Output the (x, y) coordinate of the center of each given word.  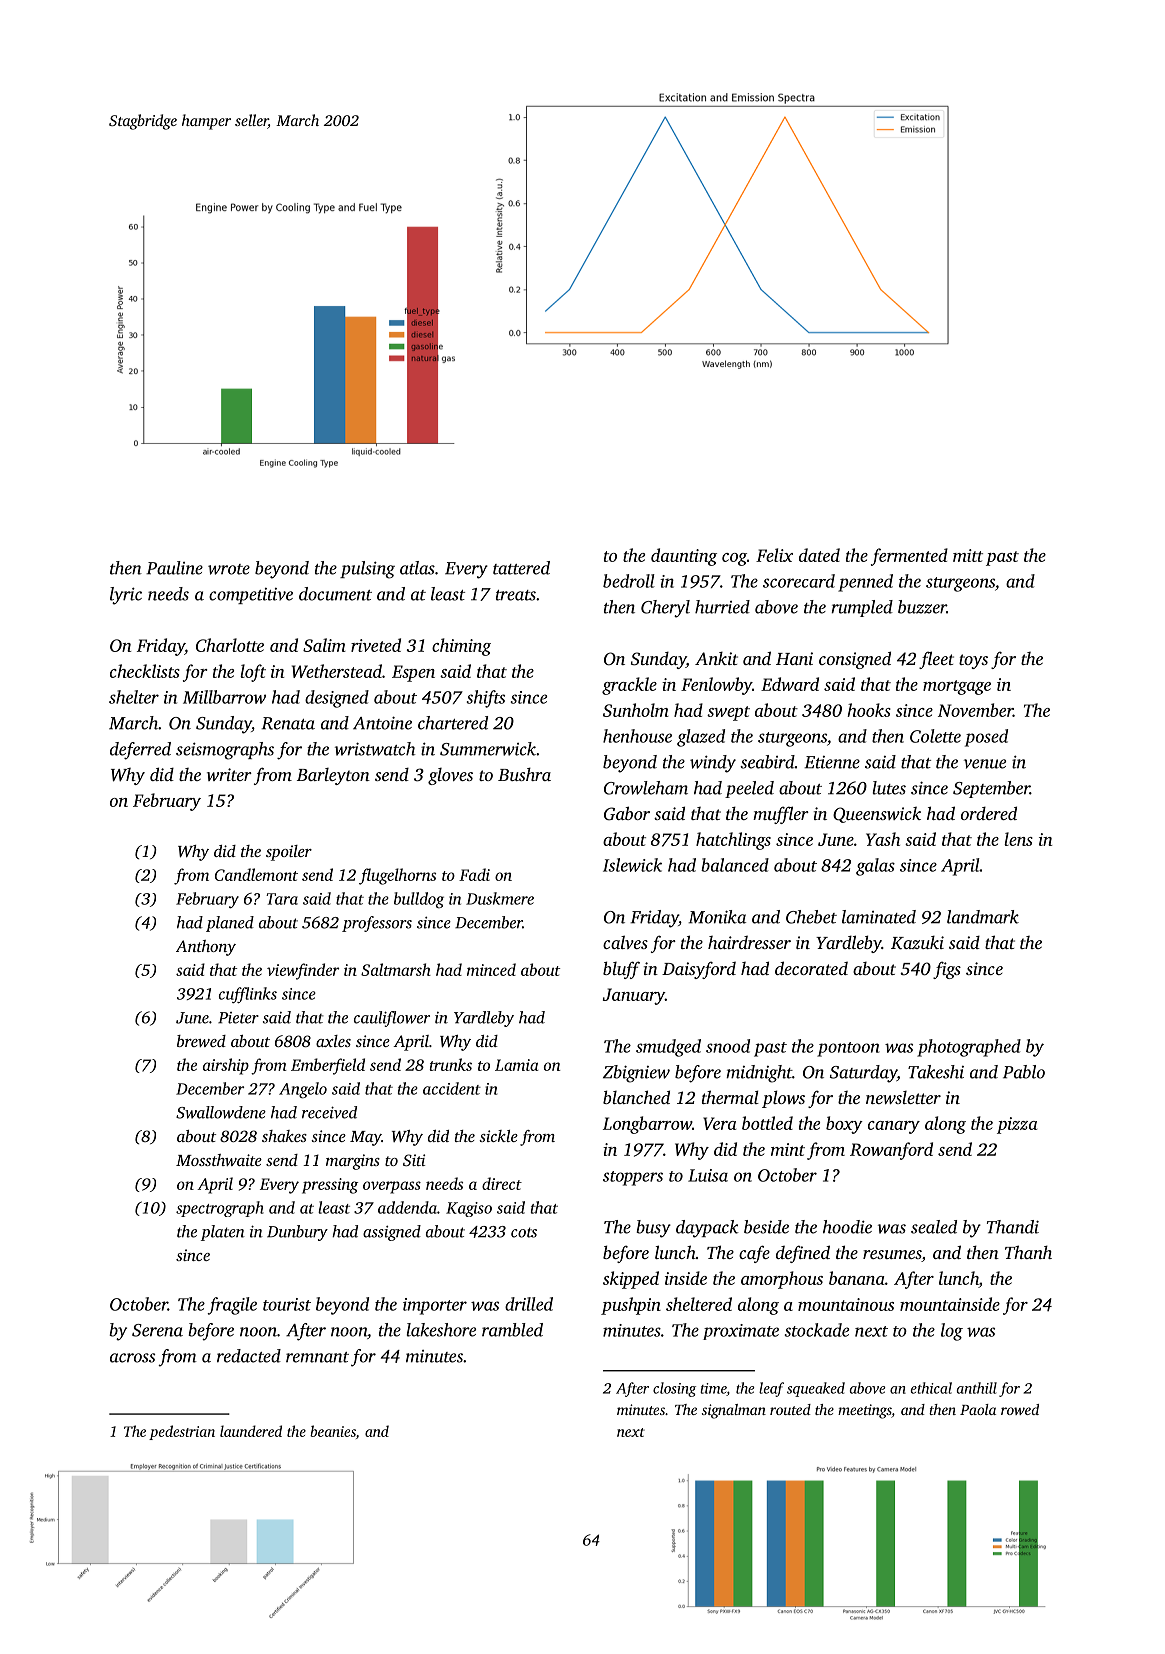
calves (625, 942)
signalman (734, 1411)
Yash (883, 839)
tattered (521, 568)
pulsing (367, 570)
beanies (333, 1431)
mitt (968, 555)
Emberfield (328, 1066)
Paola (978, 1409)
